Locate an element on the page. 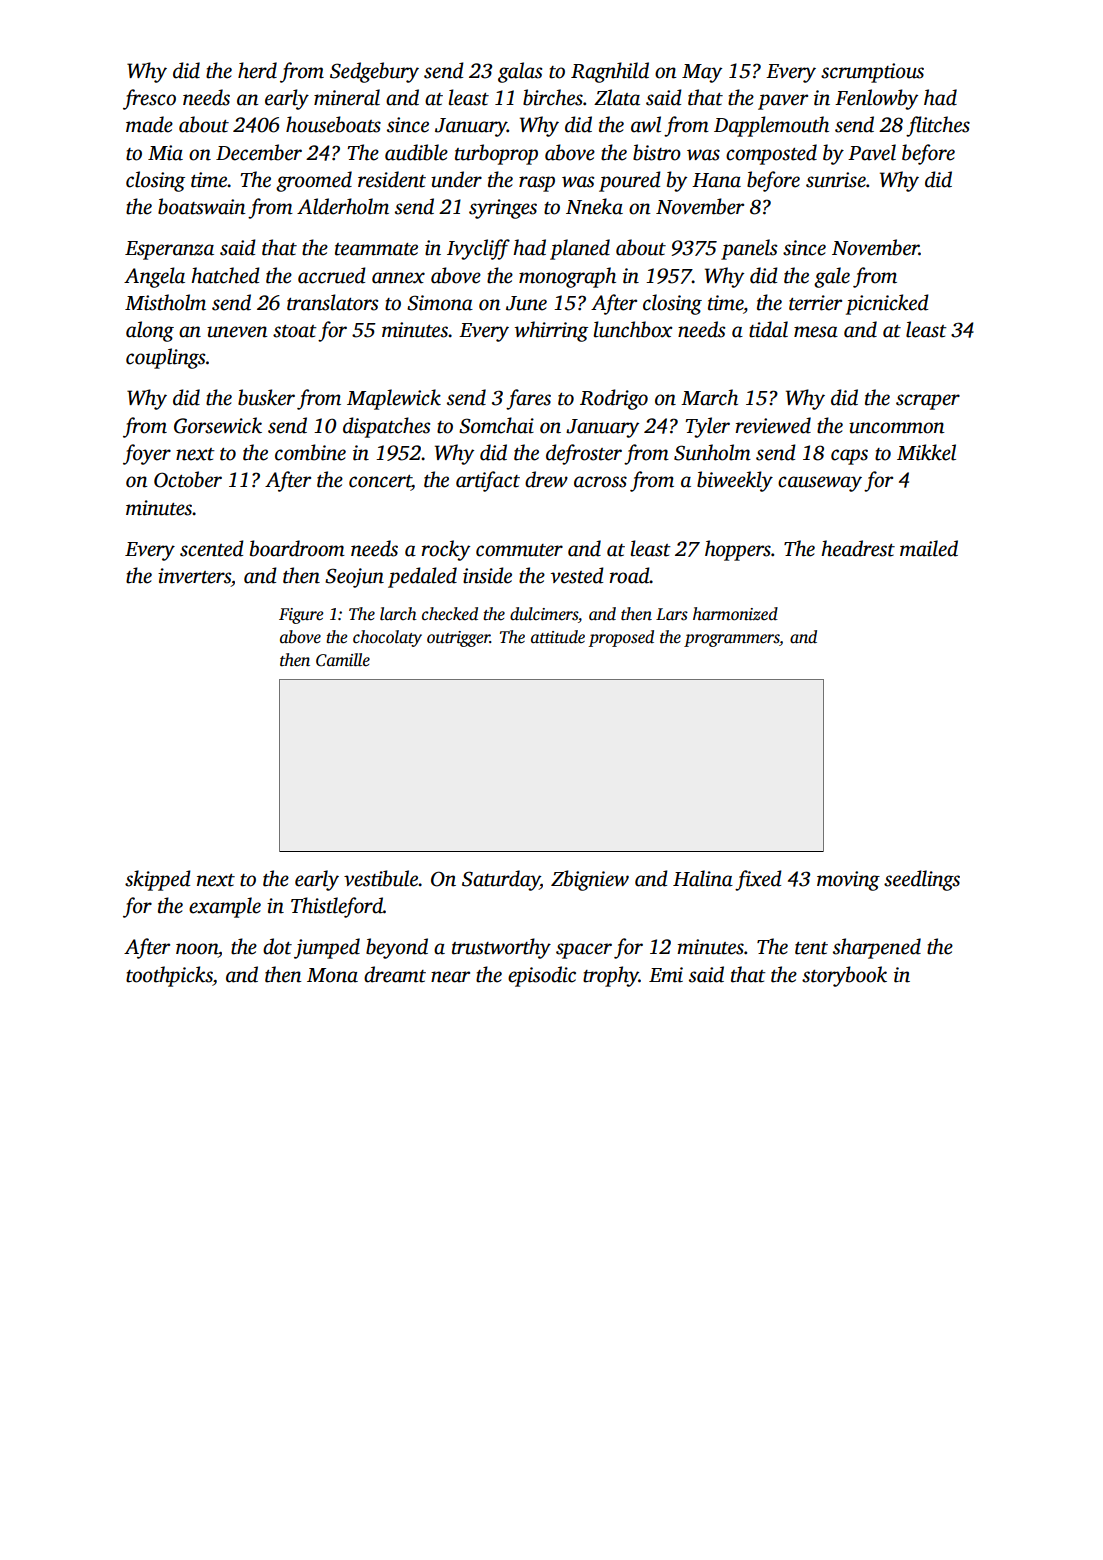  example is located at coordinates (225, 907).
